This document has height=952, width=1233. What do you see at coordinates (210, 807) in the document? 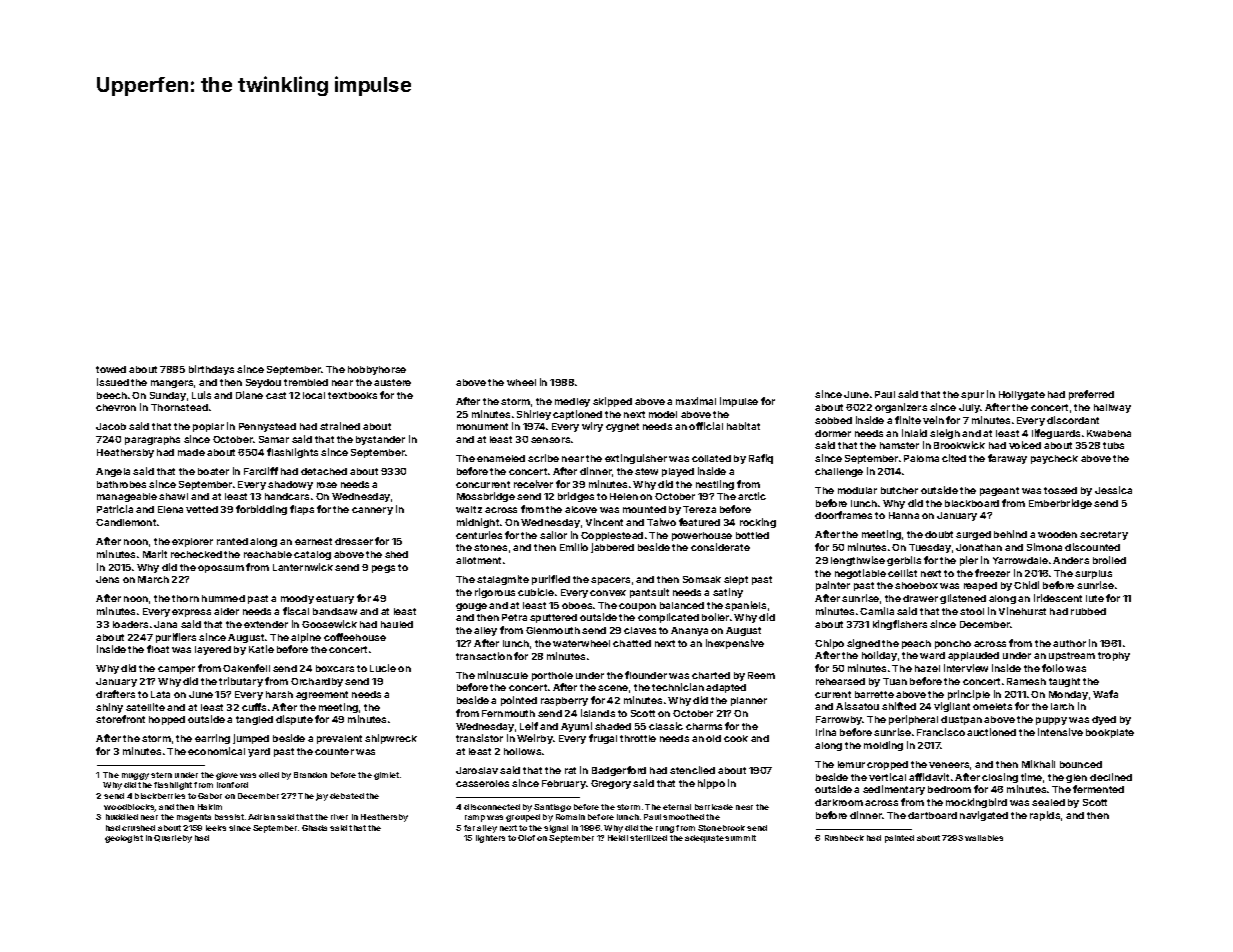
I see `Hakim` at bounding box center [210, 807].
